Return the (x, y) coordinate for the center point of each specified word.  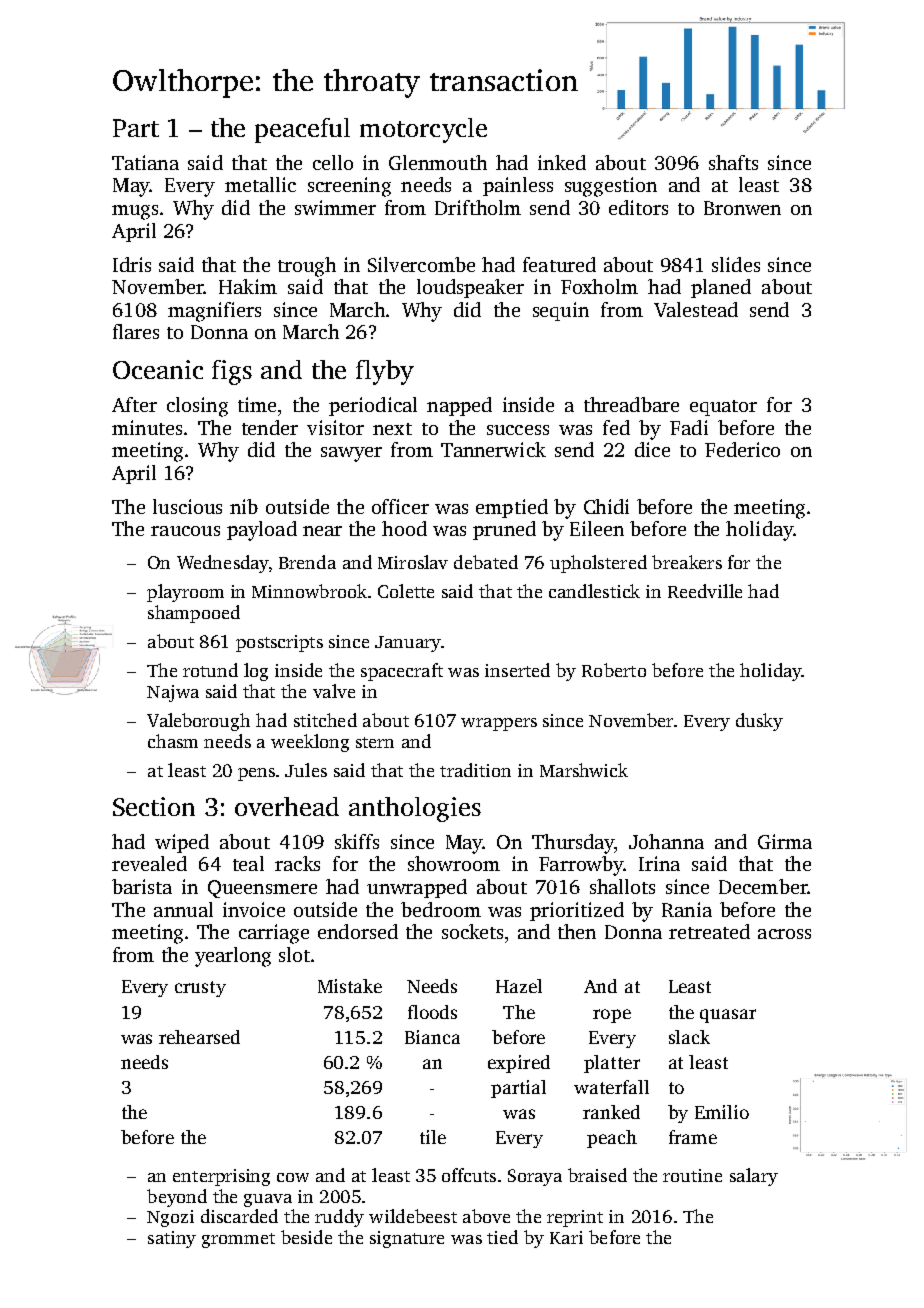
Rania (687, 909)
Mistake (350, 986)
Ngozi (170, 1218)
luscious (187, 506)
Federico (742, 449)
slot (294, 954)
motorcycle (423, 130)
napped (459, 406)
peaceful (302, 130)
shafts (733, 162)
